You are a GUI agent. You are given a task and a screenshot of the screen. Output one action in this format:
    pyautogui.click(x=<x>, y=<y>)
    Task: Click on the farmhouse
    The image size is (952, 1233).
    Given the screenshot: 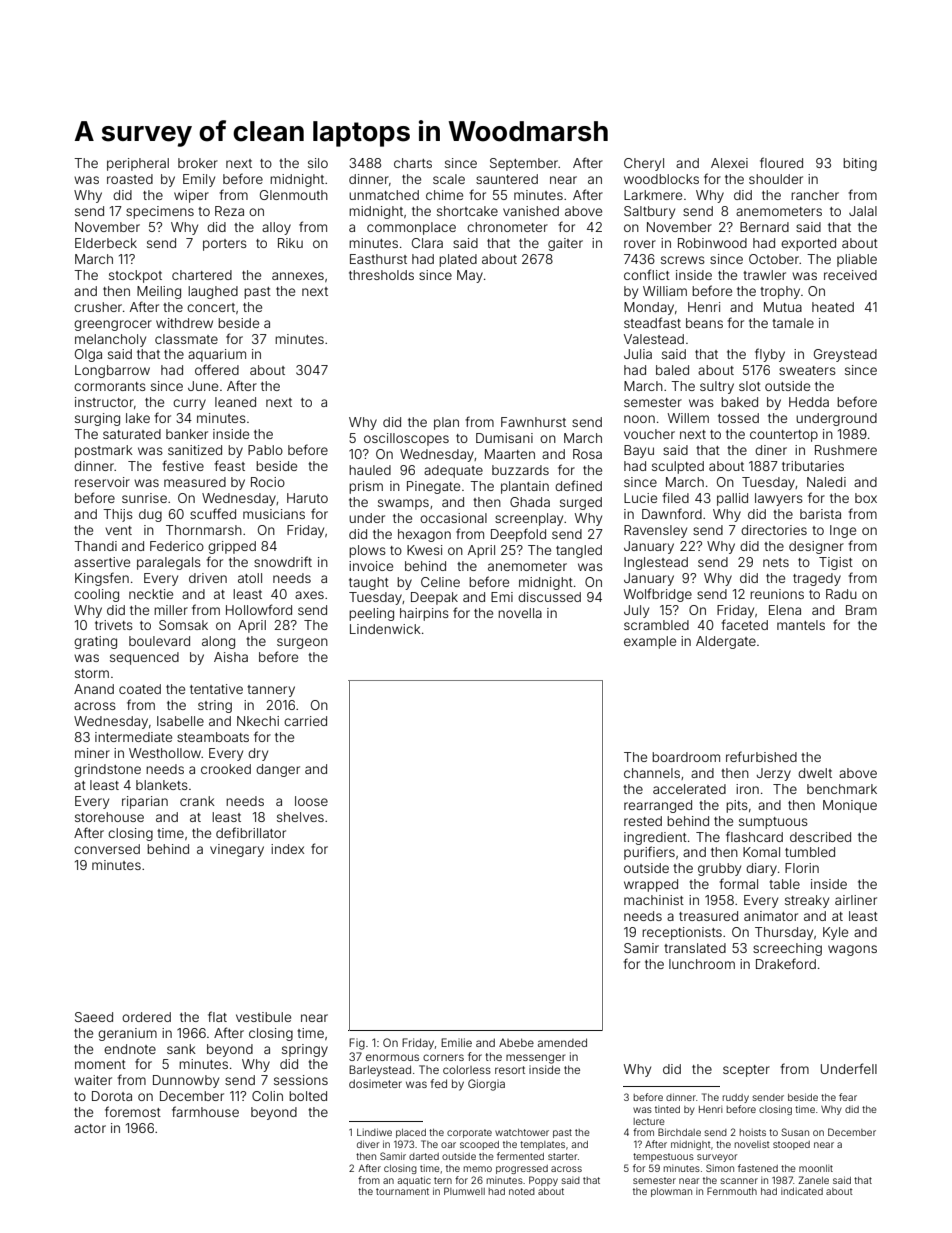 What is the action you would take?
    pyautogui.click(x=205, y=1111)
